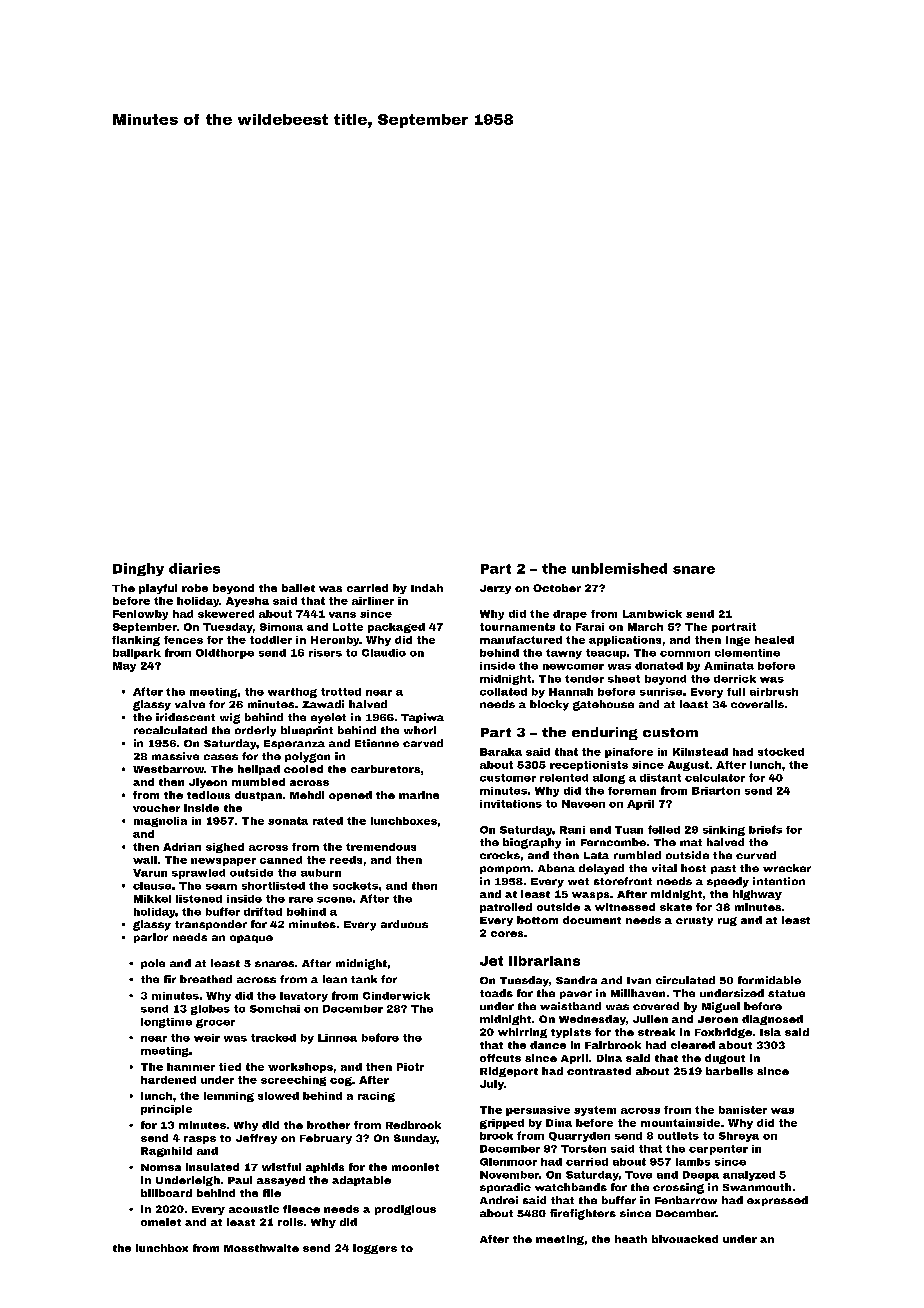 The width and height of the screenshot is (924, 1308). I want to click on tracked, so click(273, 1038).
